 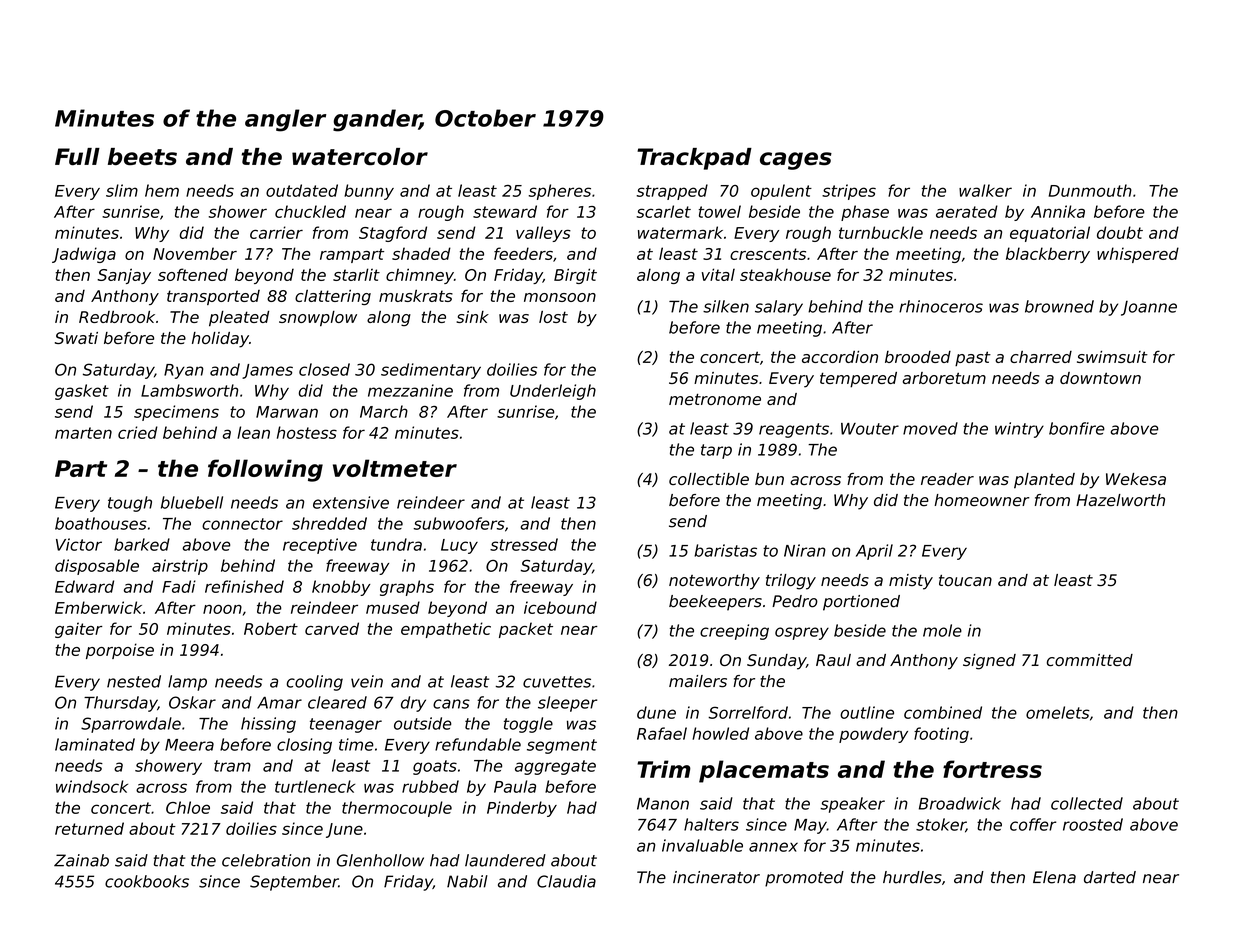 I want to click on strapped, so click(x=672, y=192).
